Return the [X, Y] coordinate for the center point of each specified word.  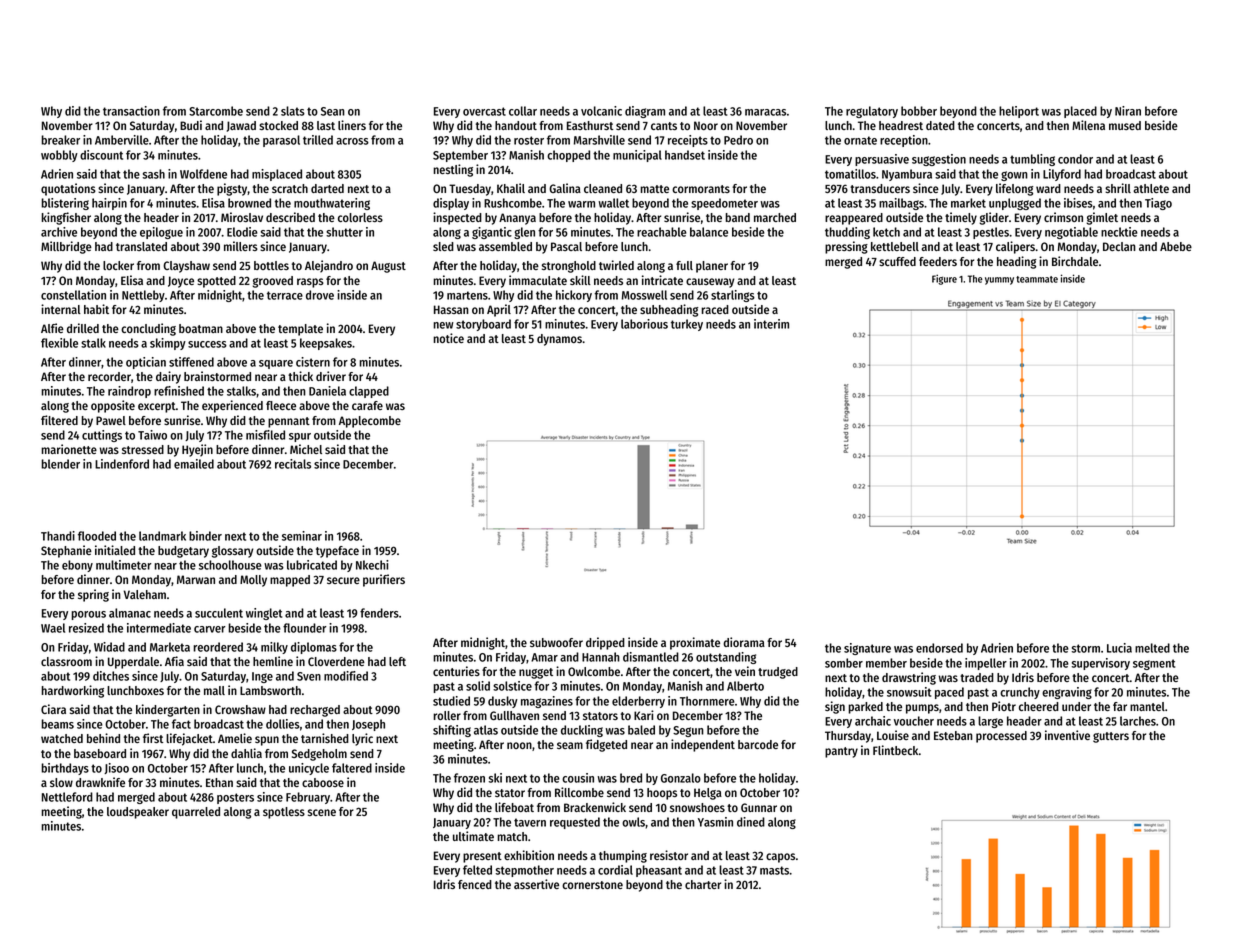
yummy [999, 281]
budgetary [183, 552]
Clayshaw [186, 267]
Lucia [1119, 648]
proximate [695, 643]
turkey [687, 325]
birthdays [65, 769]
